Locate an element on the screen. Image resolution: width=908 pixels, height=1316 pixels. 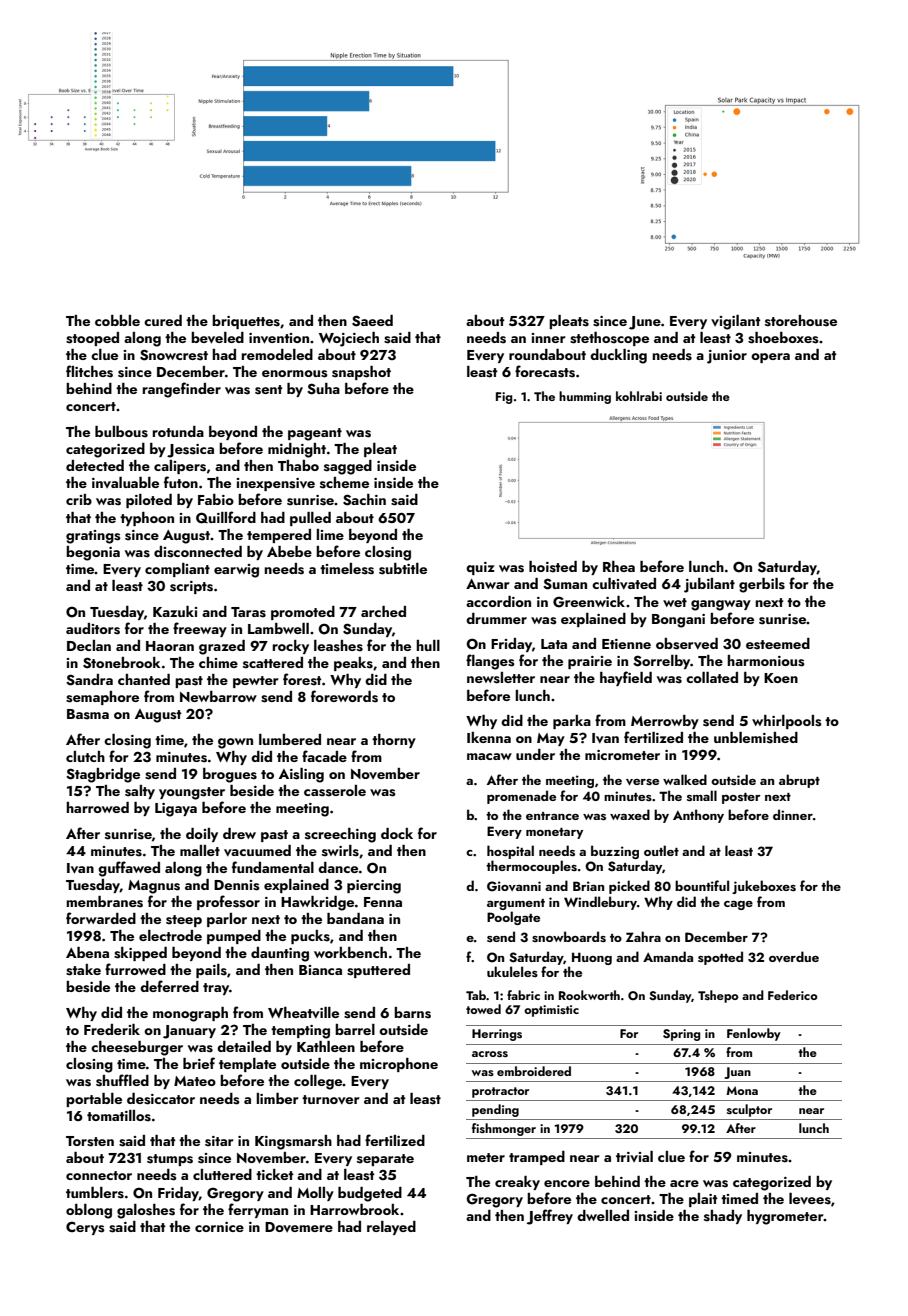
relayed is located at coordinates (391, 1228).
